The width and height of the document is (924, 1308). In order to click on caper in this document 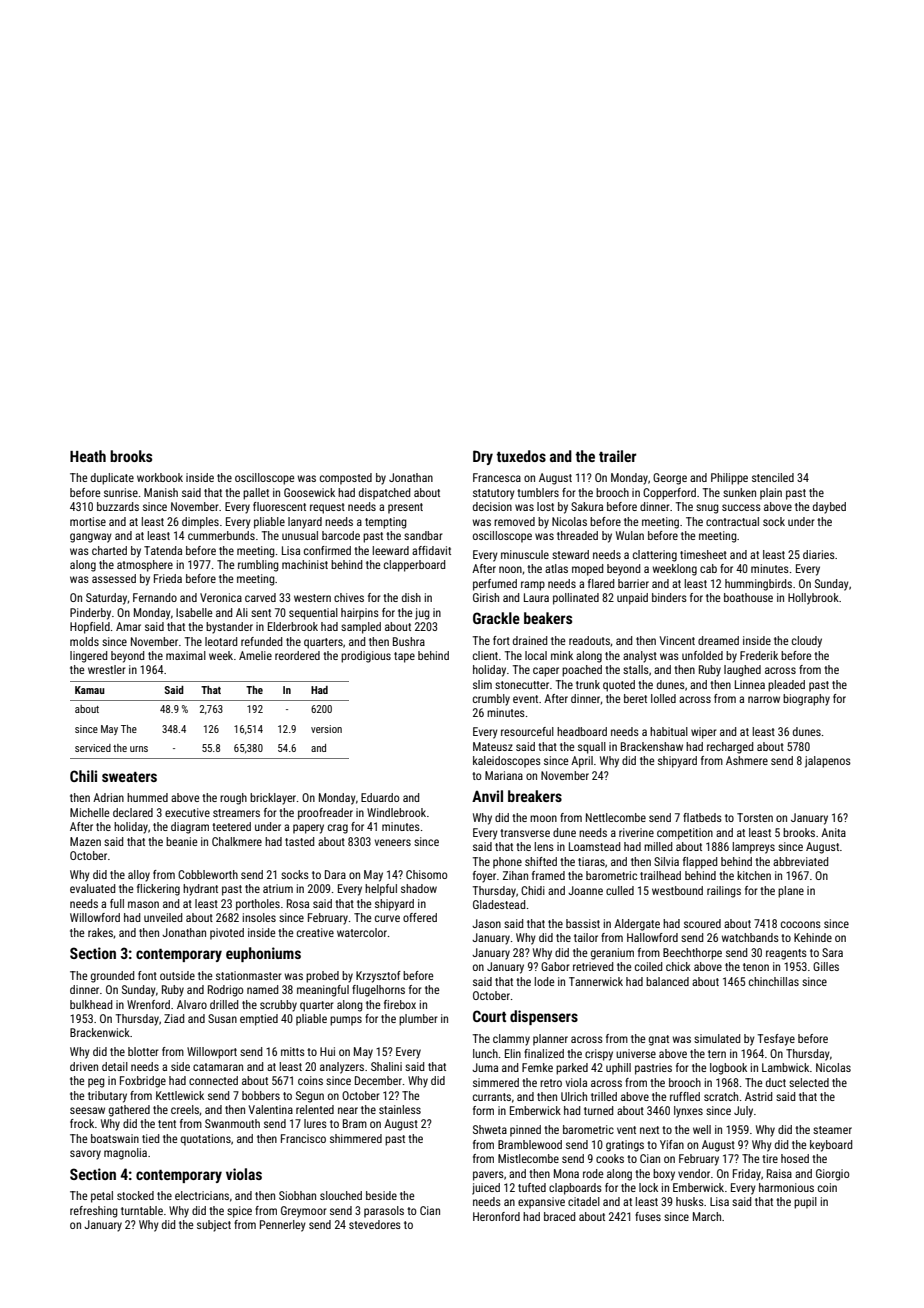, I will do `click(546, 672)`.
